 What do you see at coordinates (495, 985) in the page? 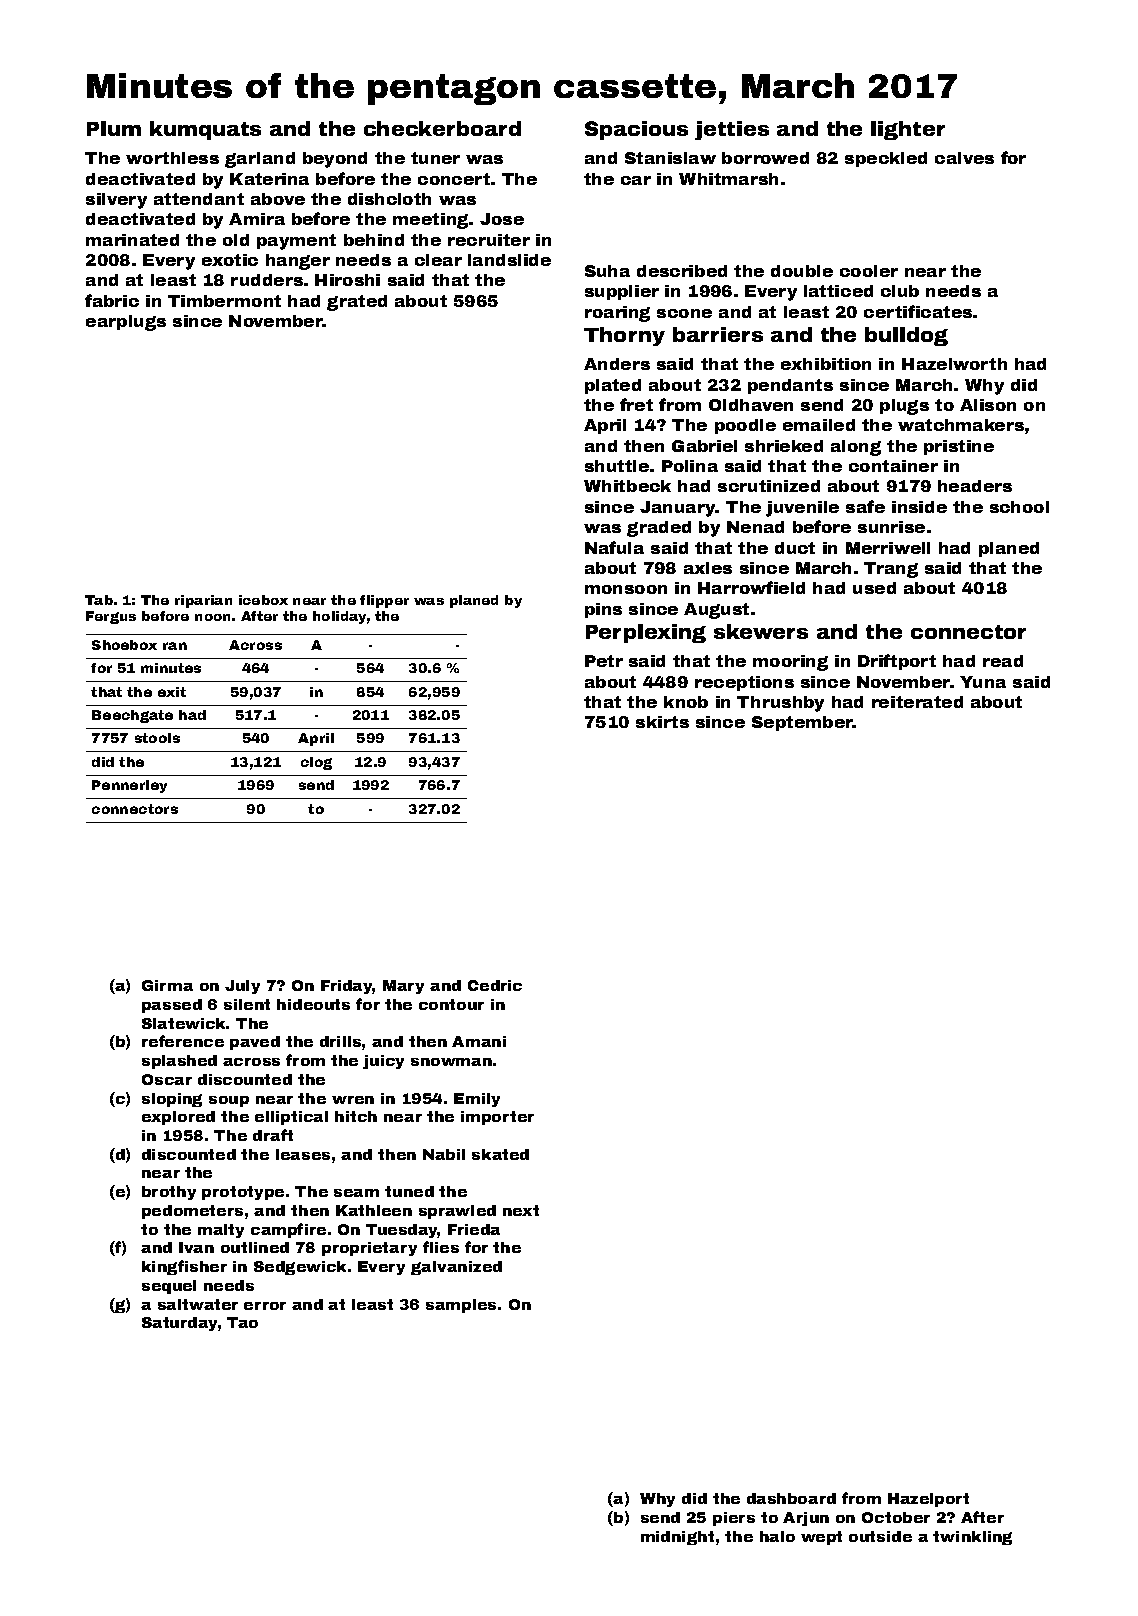
I see `Cedric` at bounding box center [495, 985].
